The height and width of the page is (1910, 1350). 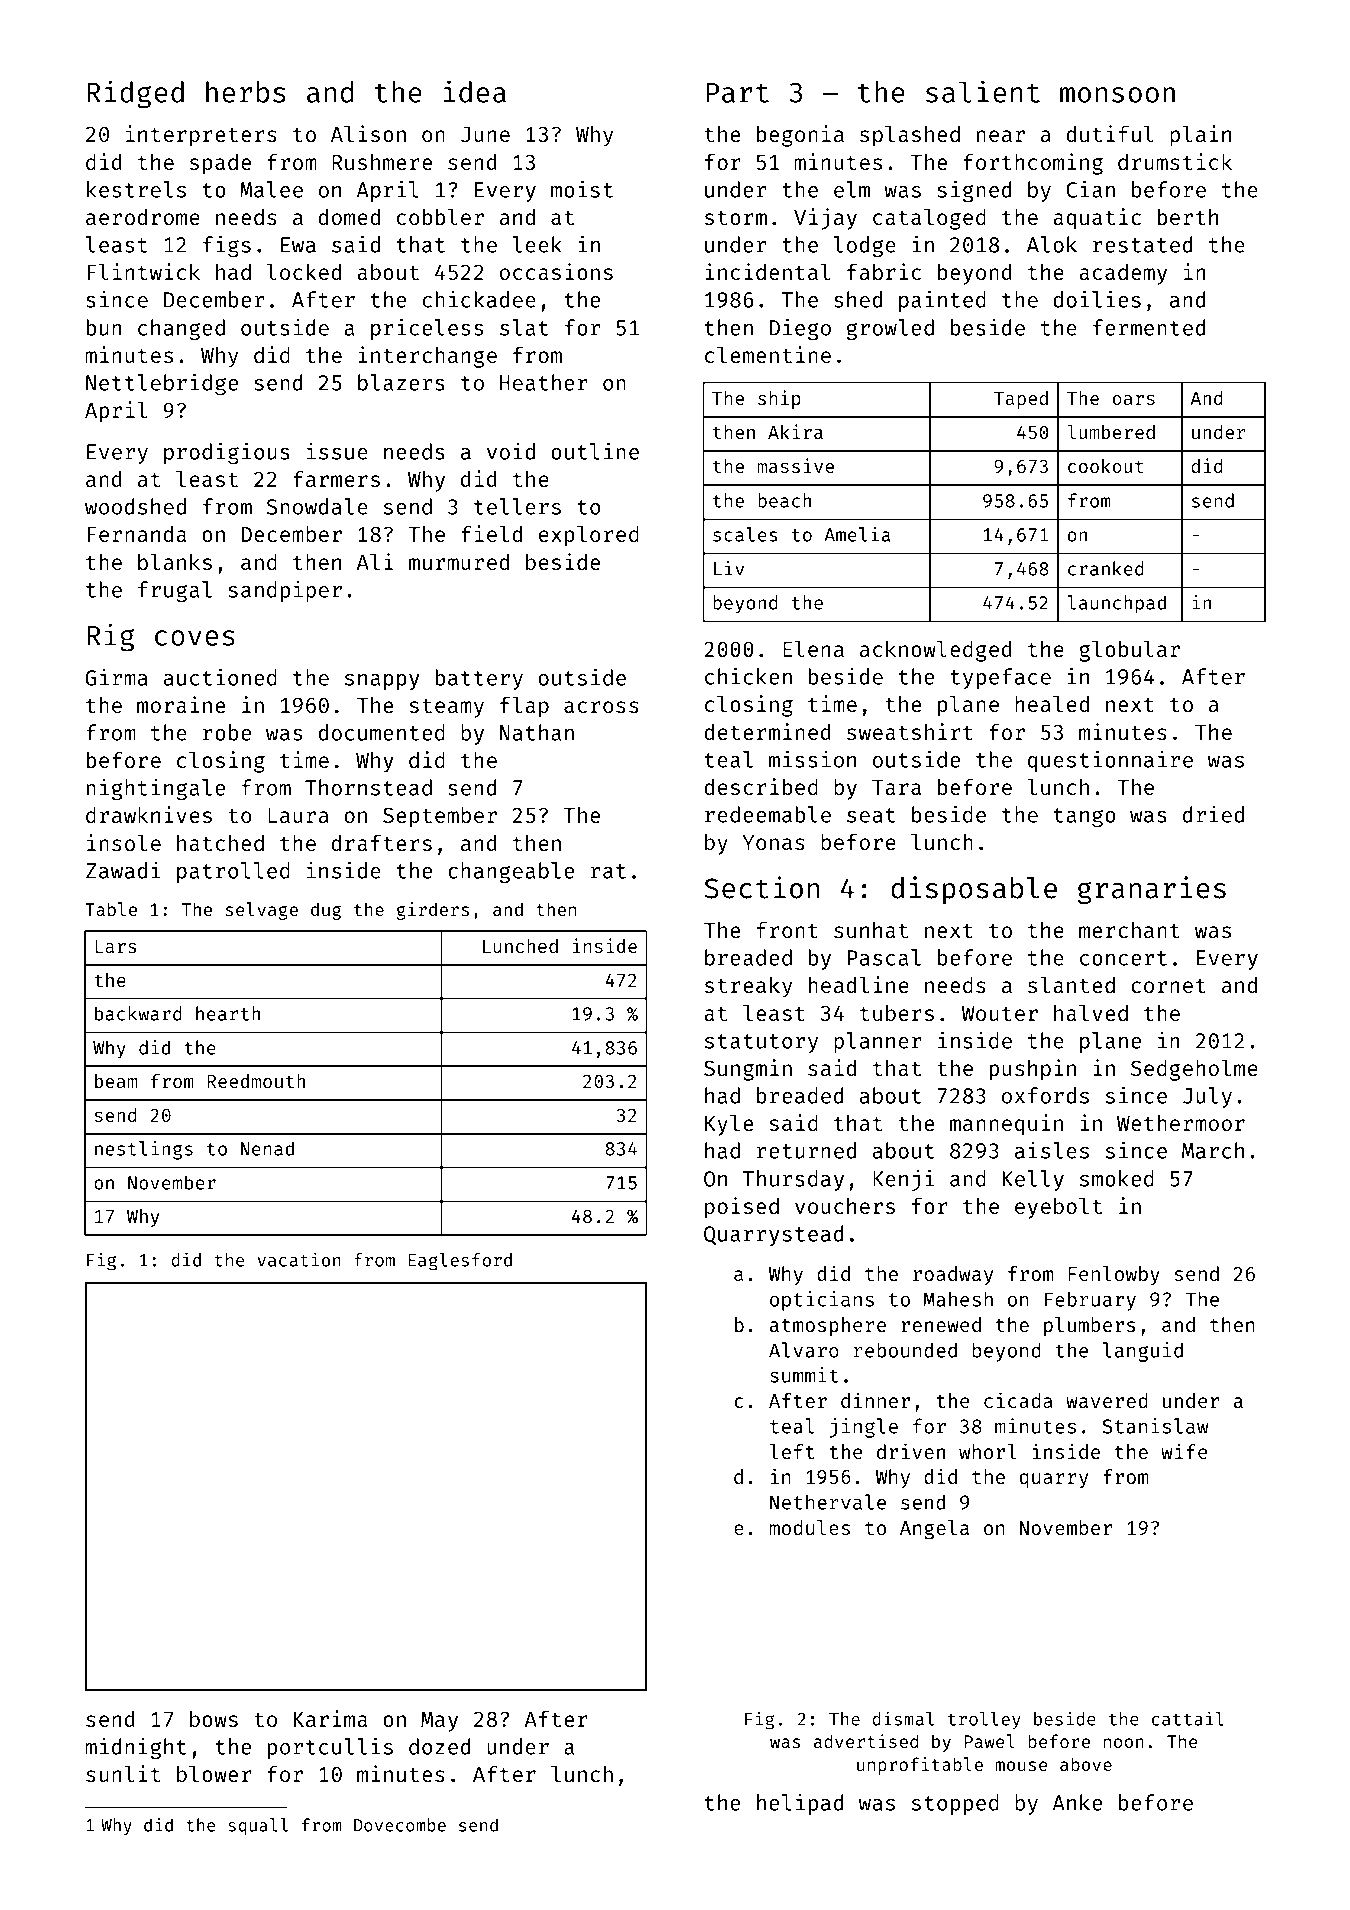 I want to click on Wethermoor, so click(x=1181, y=1123).
